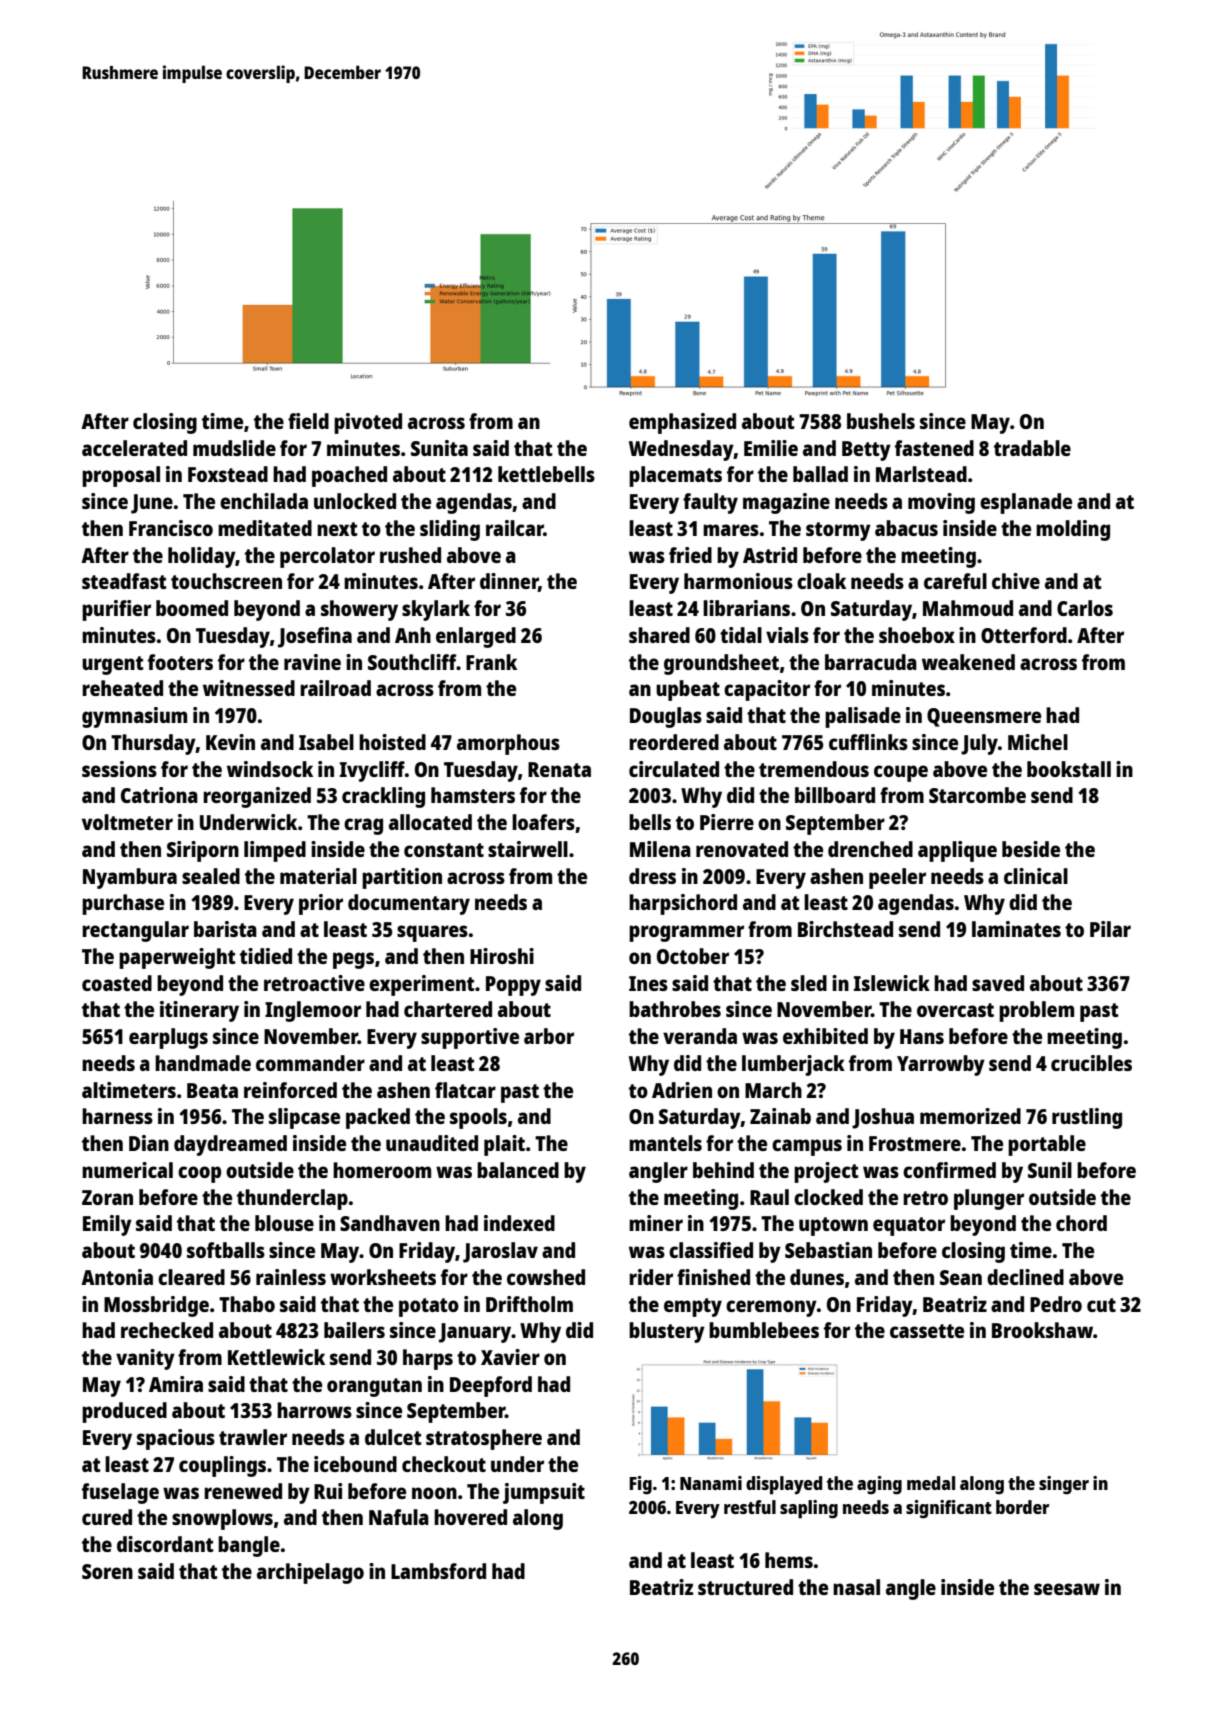 The image size is (1225, 1732). I want to click on molding, so click(1073, 530).
